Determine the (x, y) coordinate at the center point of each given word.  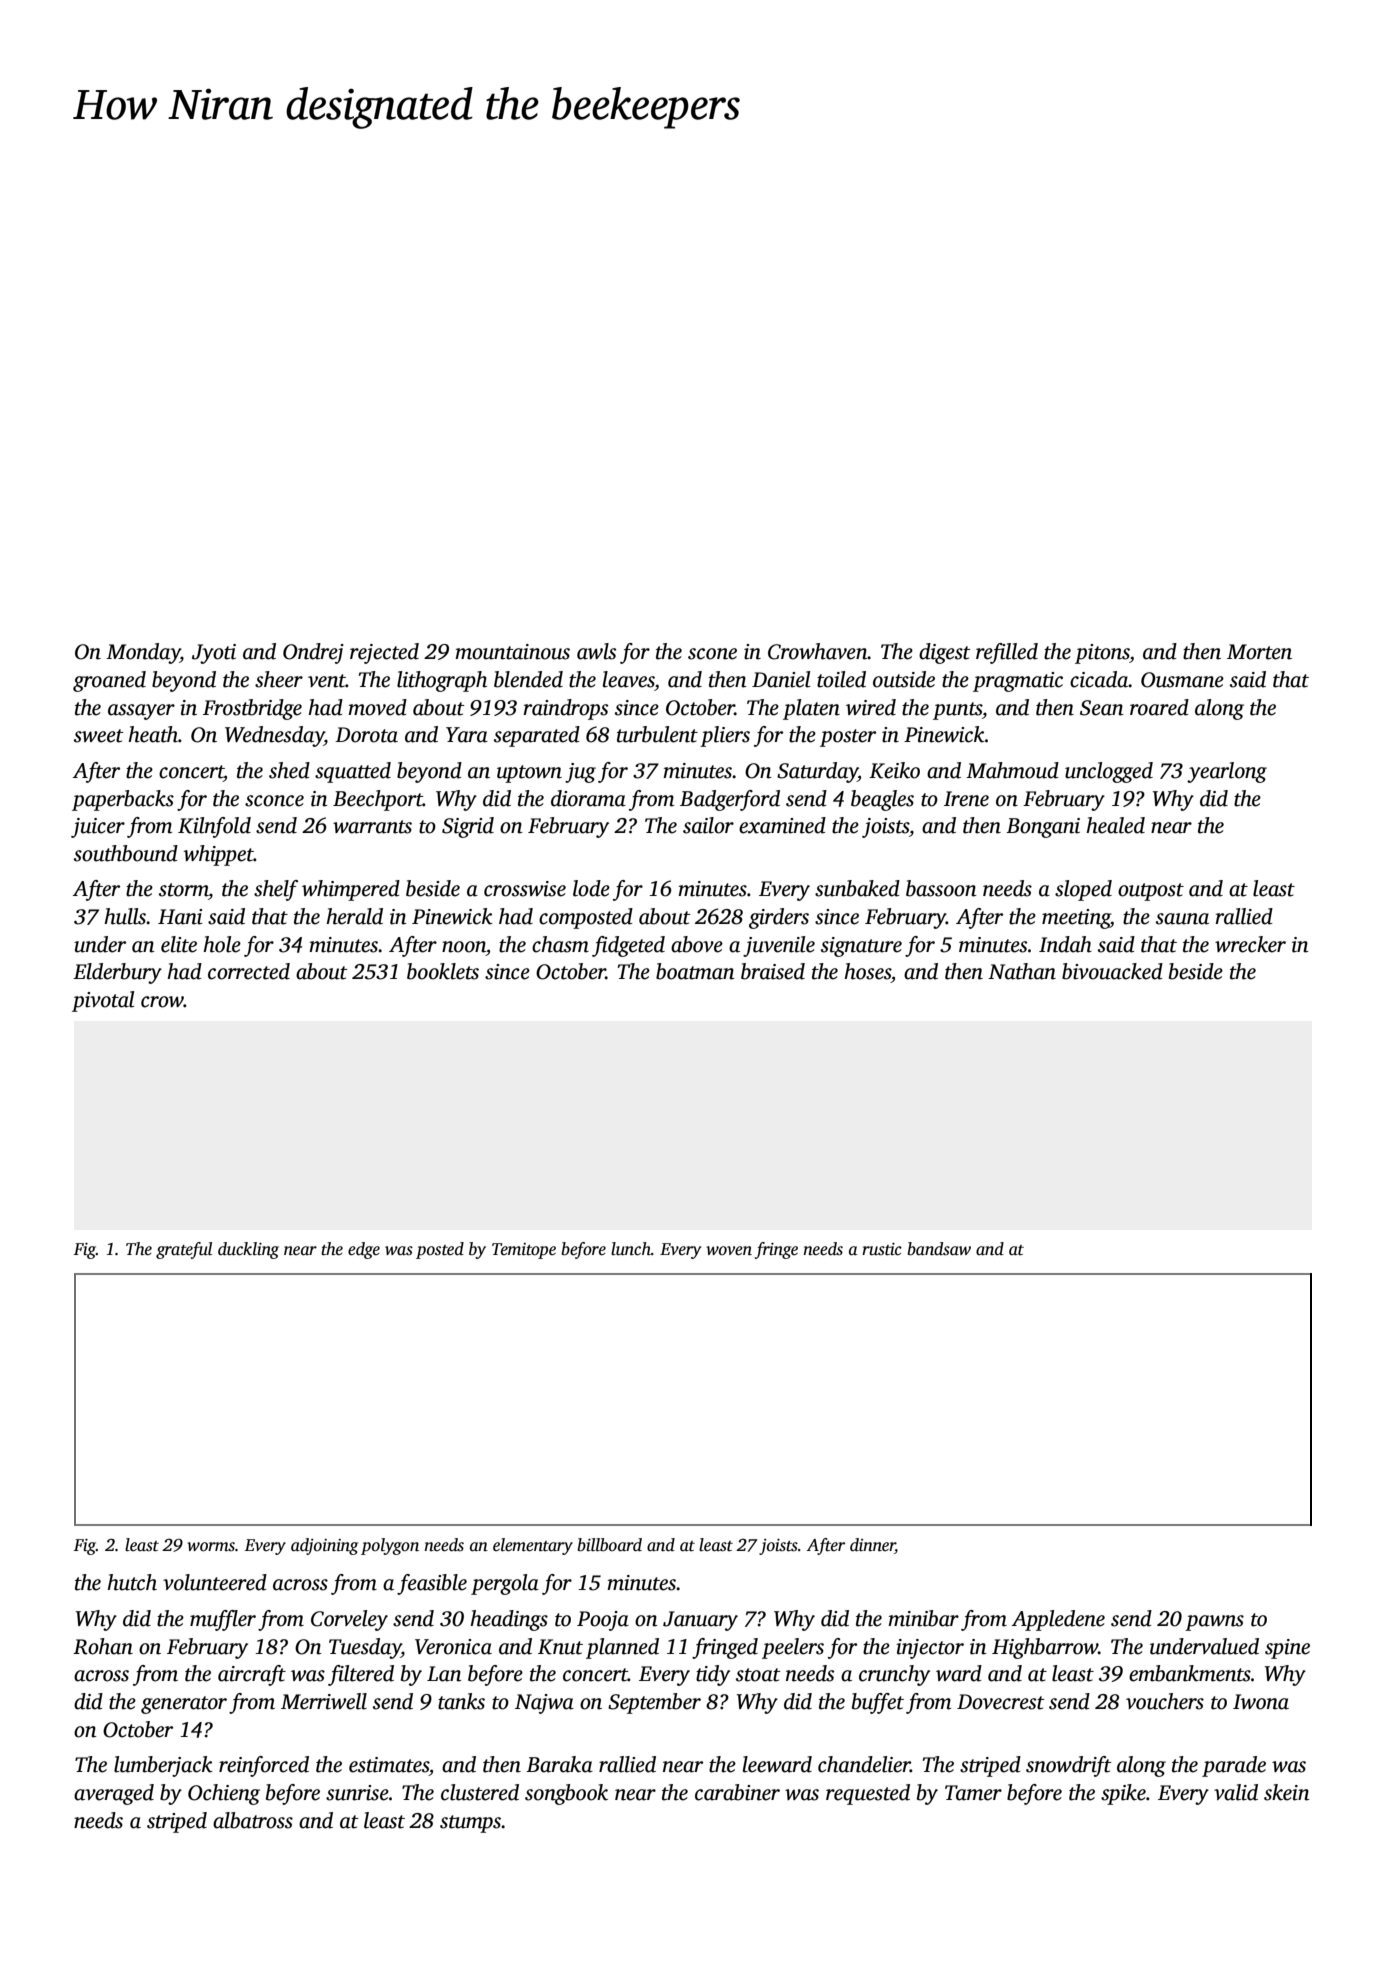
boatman (695, 971)
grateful (184, 1250)
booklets (443, 971)
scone (712, 654)
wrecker (1250, 944)
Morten (1259, 652)
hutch (132, 1582)
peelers (793, 1648)
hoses (867, 971)
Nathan (1022, 971)
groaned (109, 681)
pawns (1214, 1623)
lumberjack (163, 1766)
